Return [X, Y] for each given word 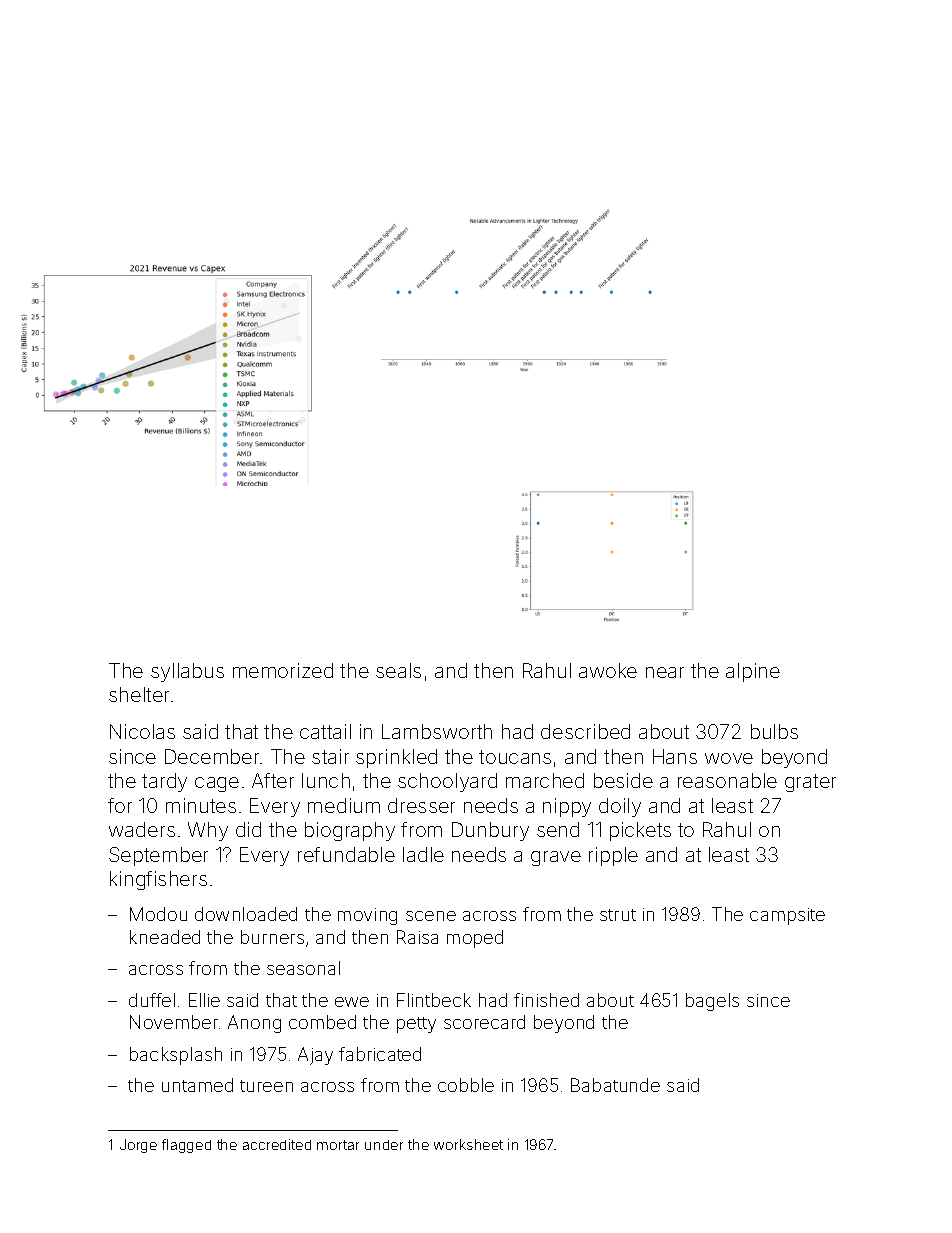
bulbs [774, 731]
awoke [608, 670]
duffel [152, 1000]
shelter [139, 694]
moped [475, 939]
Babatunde [615, 1085]
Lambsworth [437, 731]
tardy [164, 782]
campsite [787, 916]
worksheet [468, 1144]
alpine [753, 672]
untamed [197, 1085]
